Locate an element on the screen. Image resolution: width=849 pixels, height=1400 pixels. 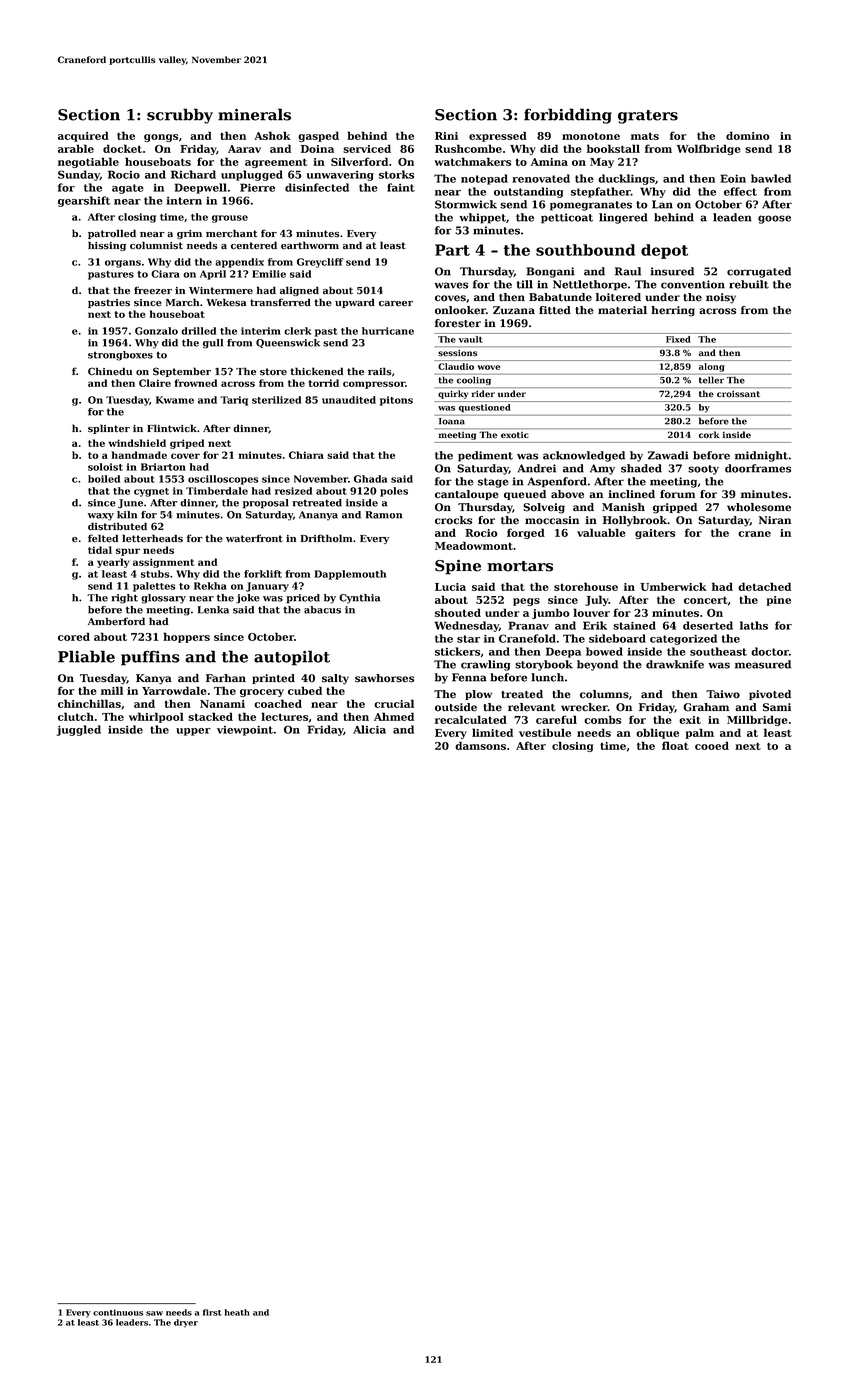
leaders is located at coordinates (132, 1322).
